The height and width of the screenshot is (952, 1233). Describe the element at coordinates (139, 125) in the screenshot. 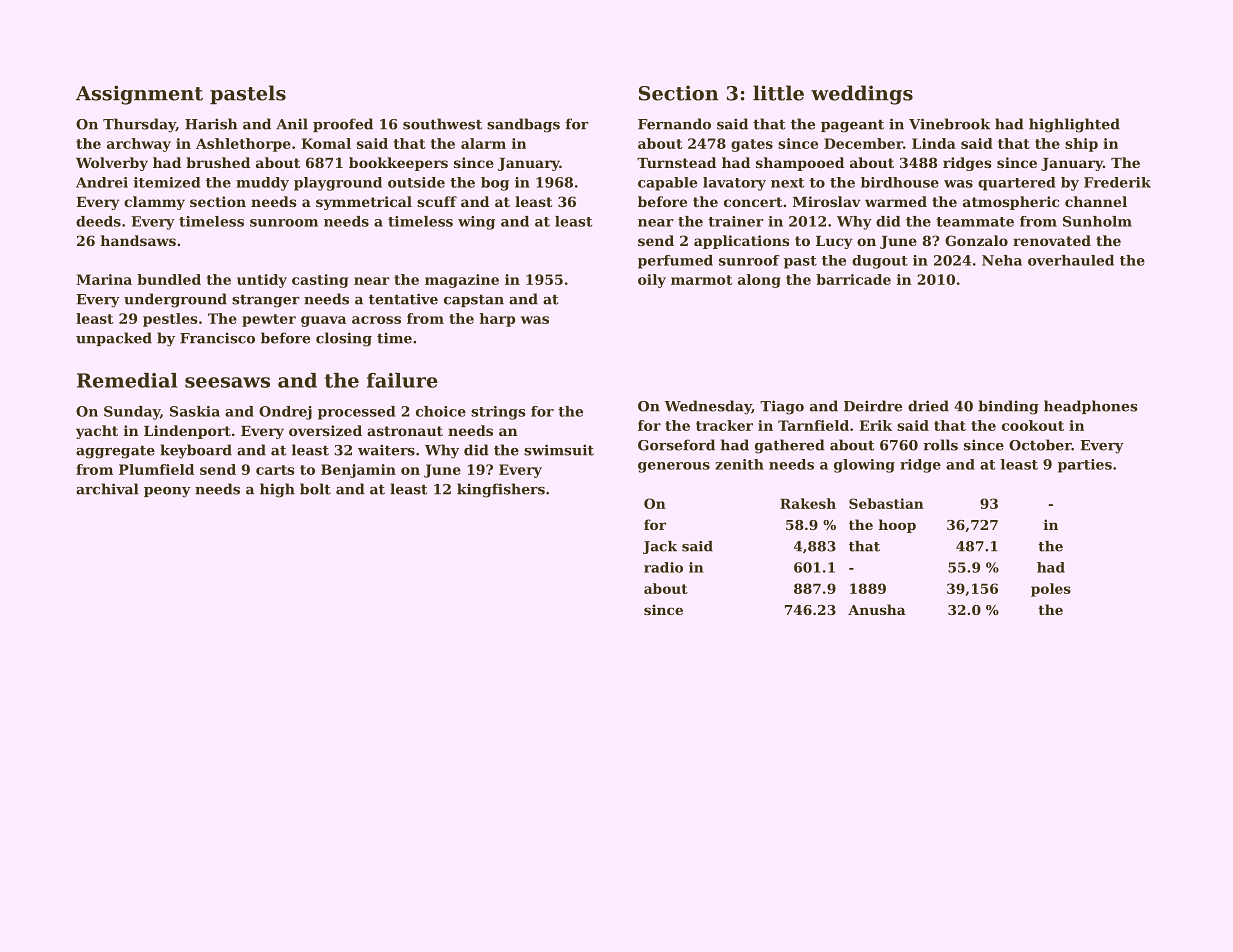

I see `Thursday` at that location.
